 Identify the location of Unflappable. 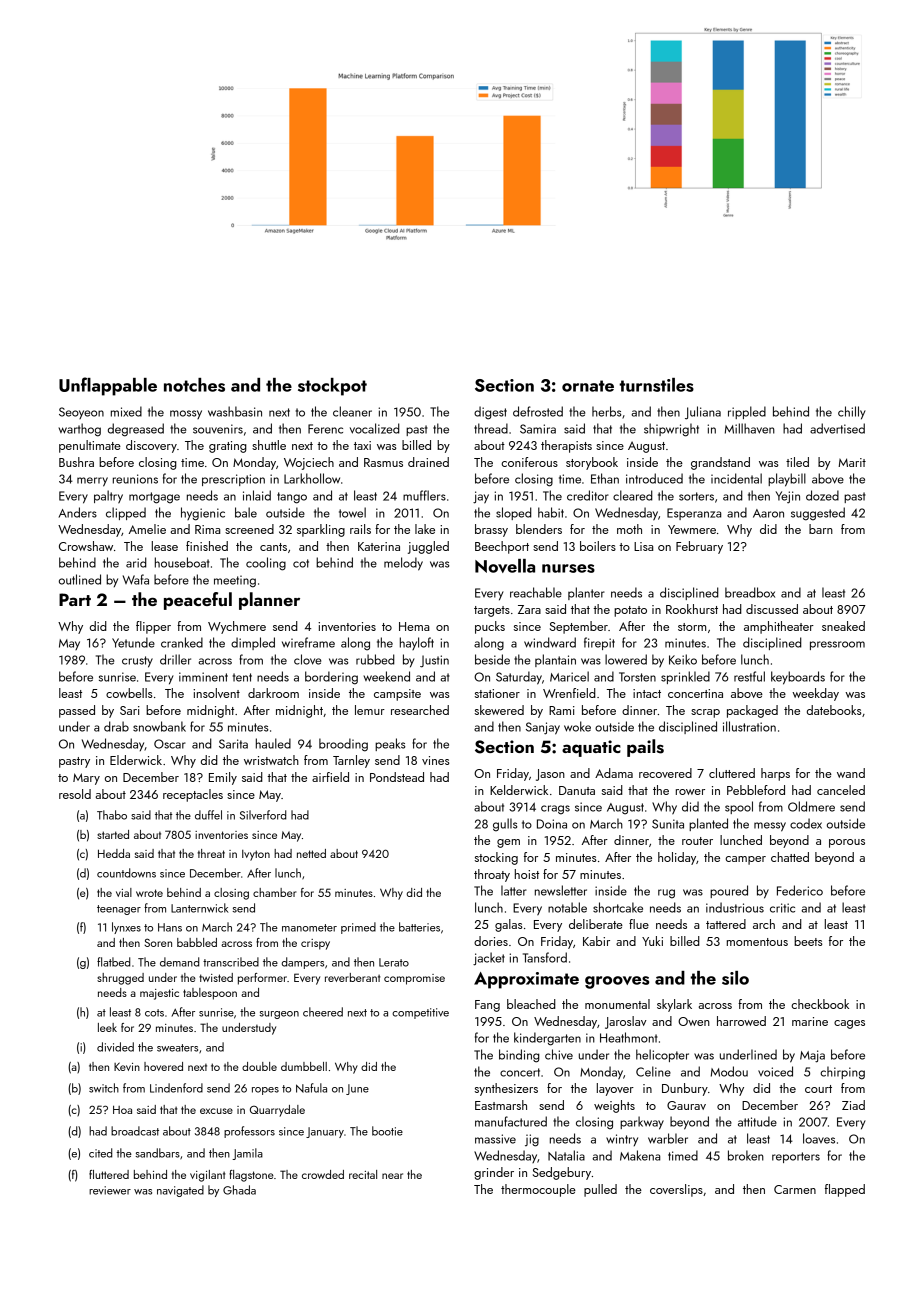
(108, 386).
